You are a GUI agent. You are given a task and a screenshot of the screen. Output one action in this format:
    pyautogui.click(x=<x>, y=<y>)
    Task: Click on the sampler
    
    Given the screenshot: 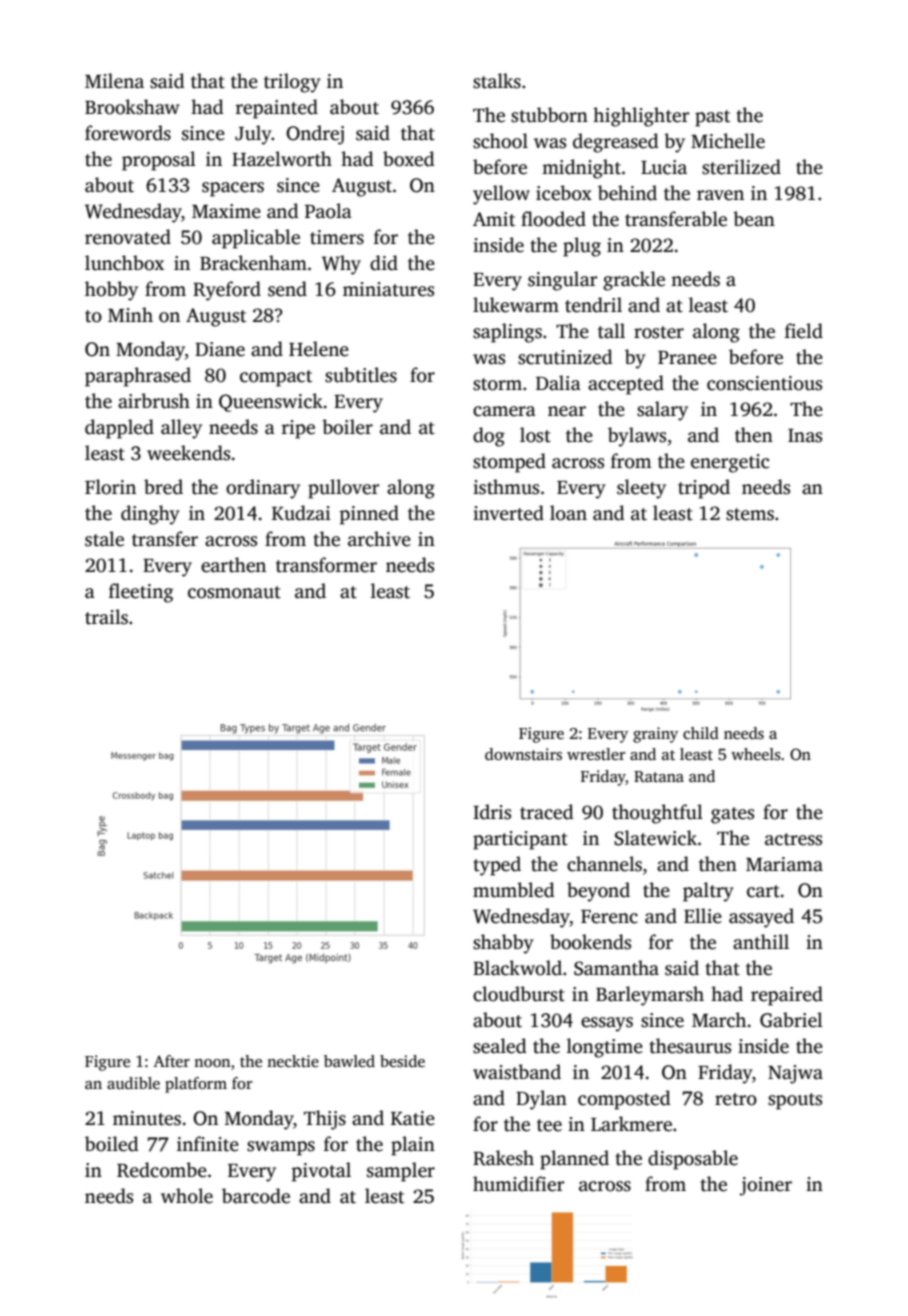 What is the action you would take?
    pyautogui.click(x=401, y=1172)
